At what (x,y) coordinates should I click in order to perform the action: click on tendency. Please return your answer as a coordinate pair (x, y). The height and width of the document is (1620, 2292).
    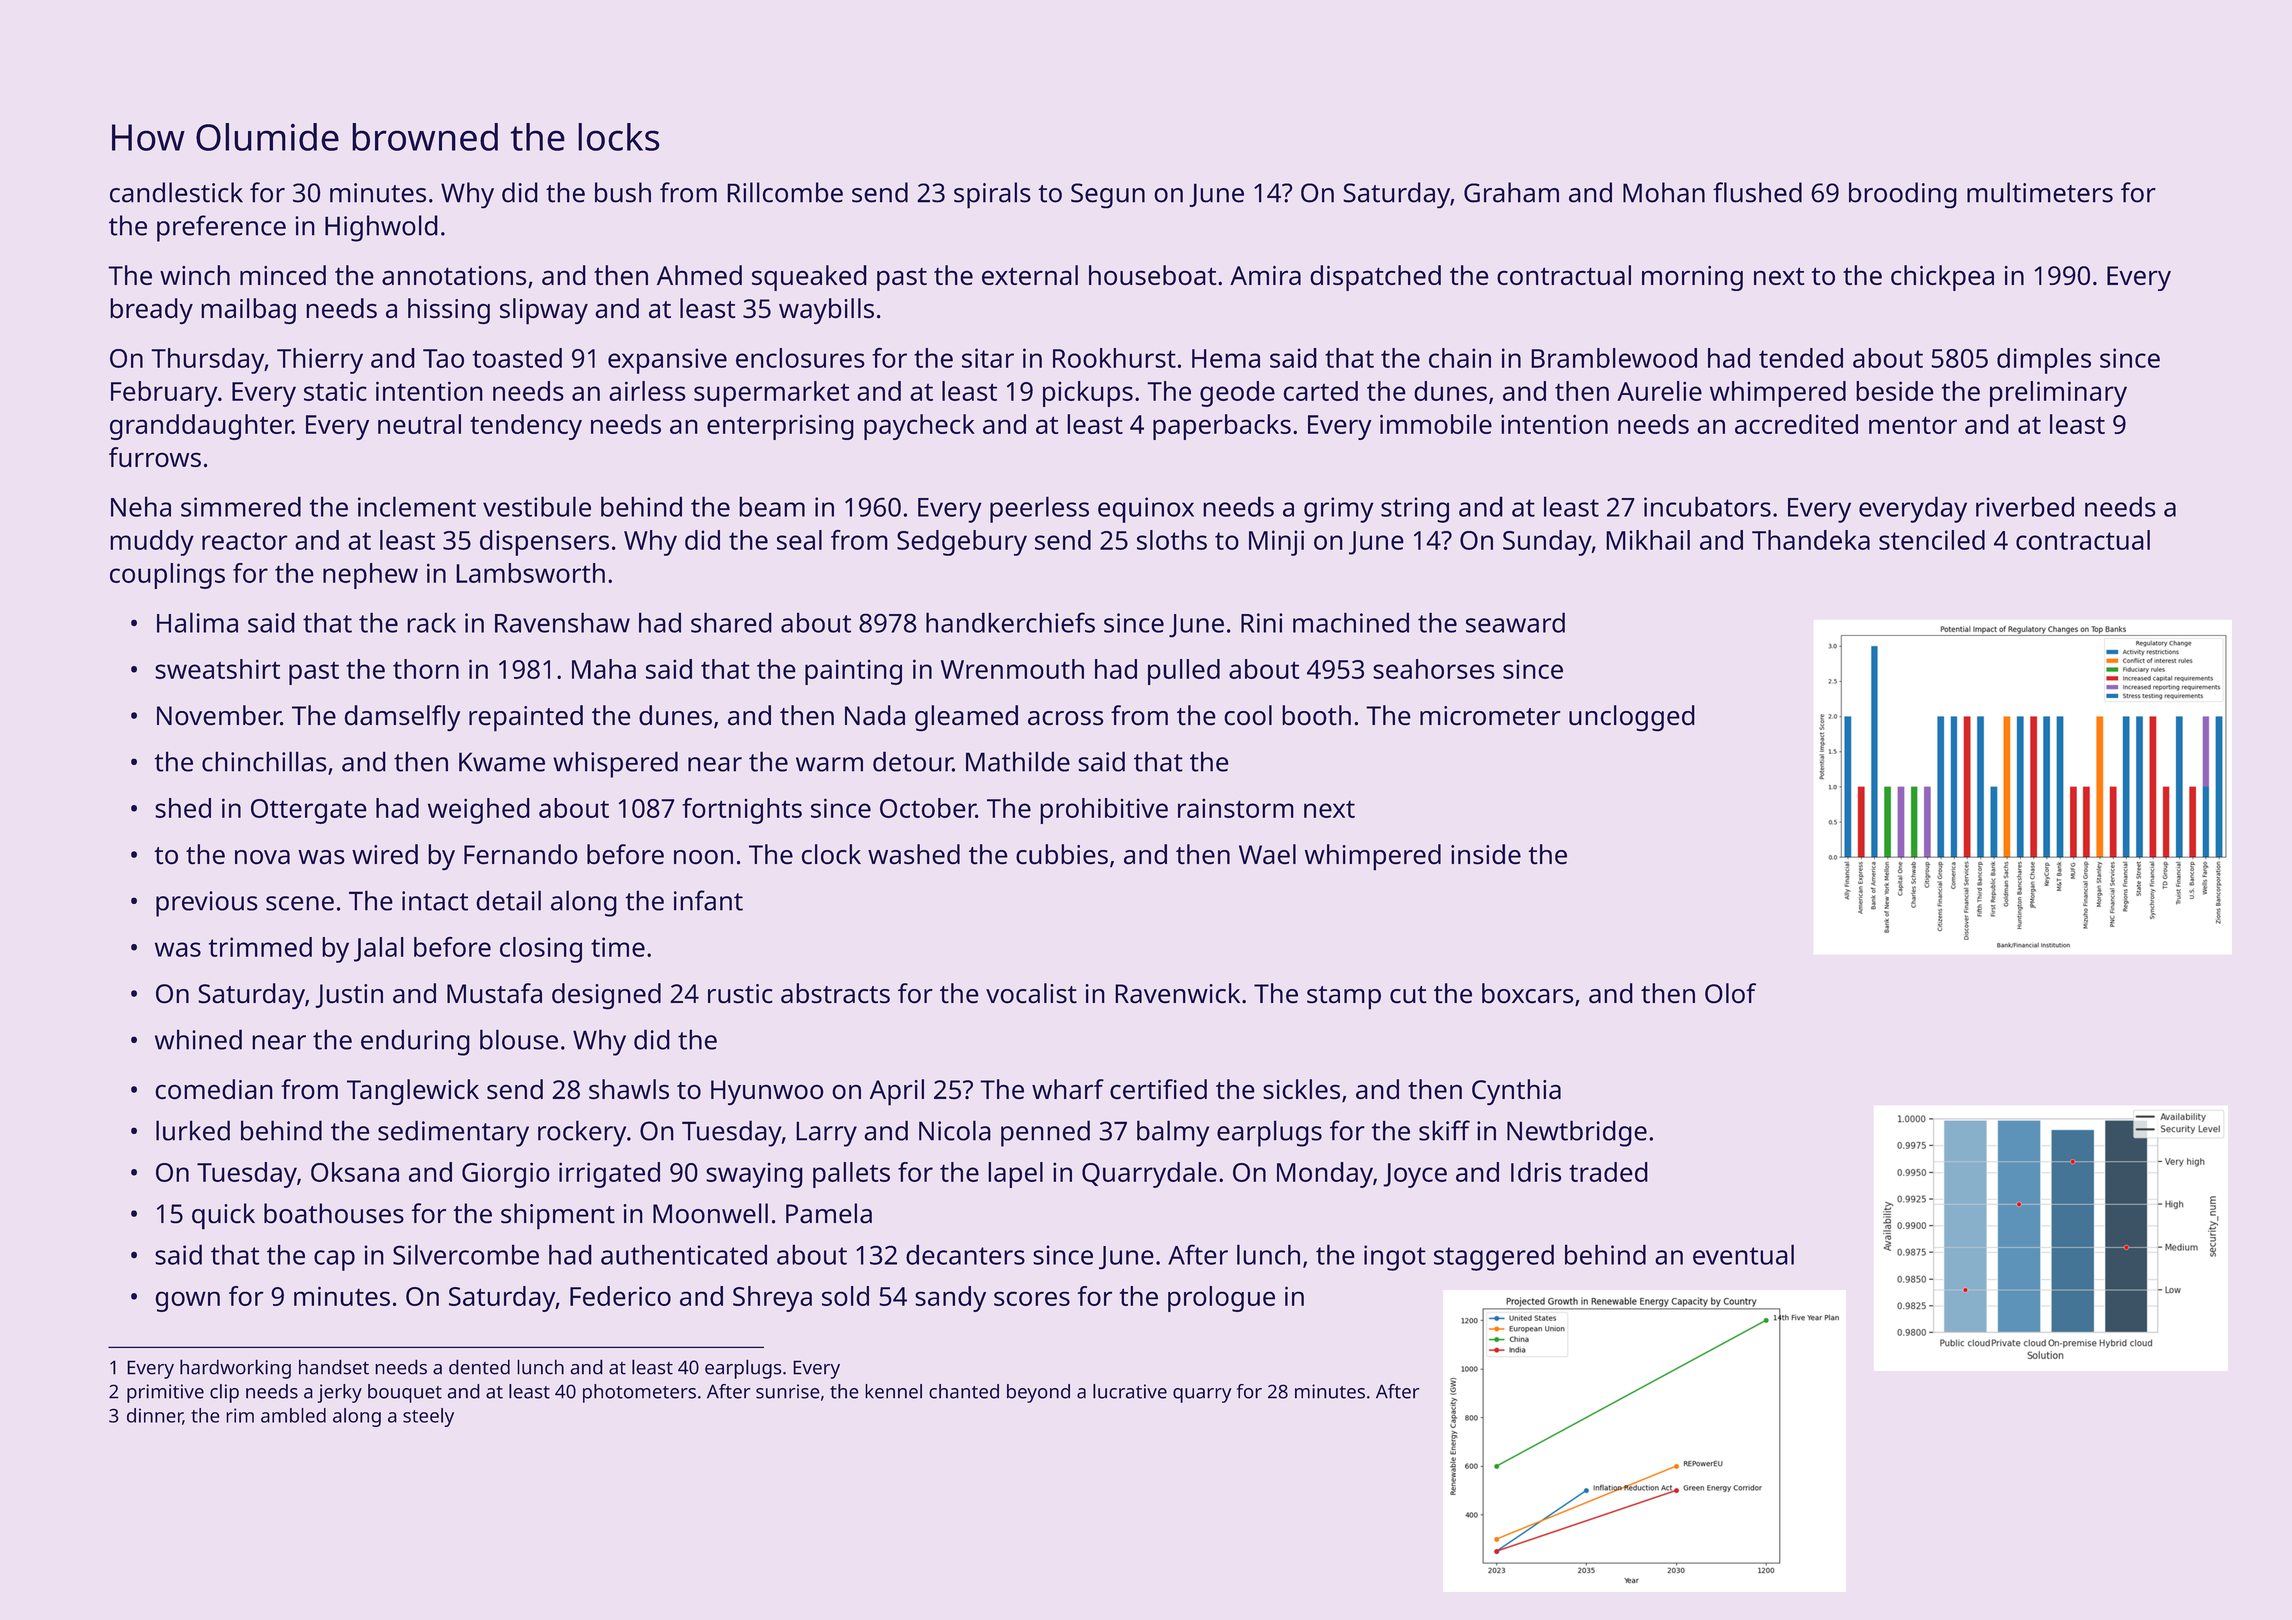
    Looking at the image, I should click on (526, 427).
